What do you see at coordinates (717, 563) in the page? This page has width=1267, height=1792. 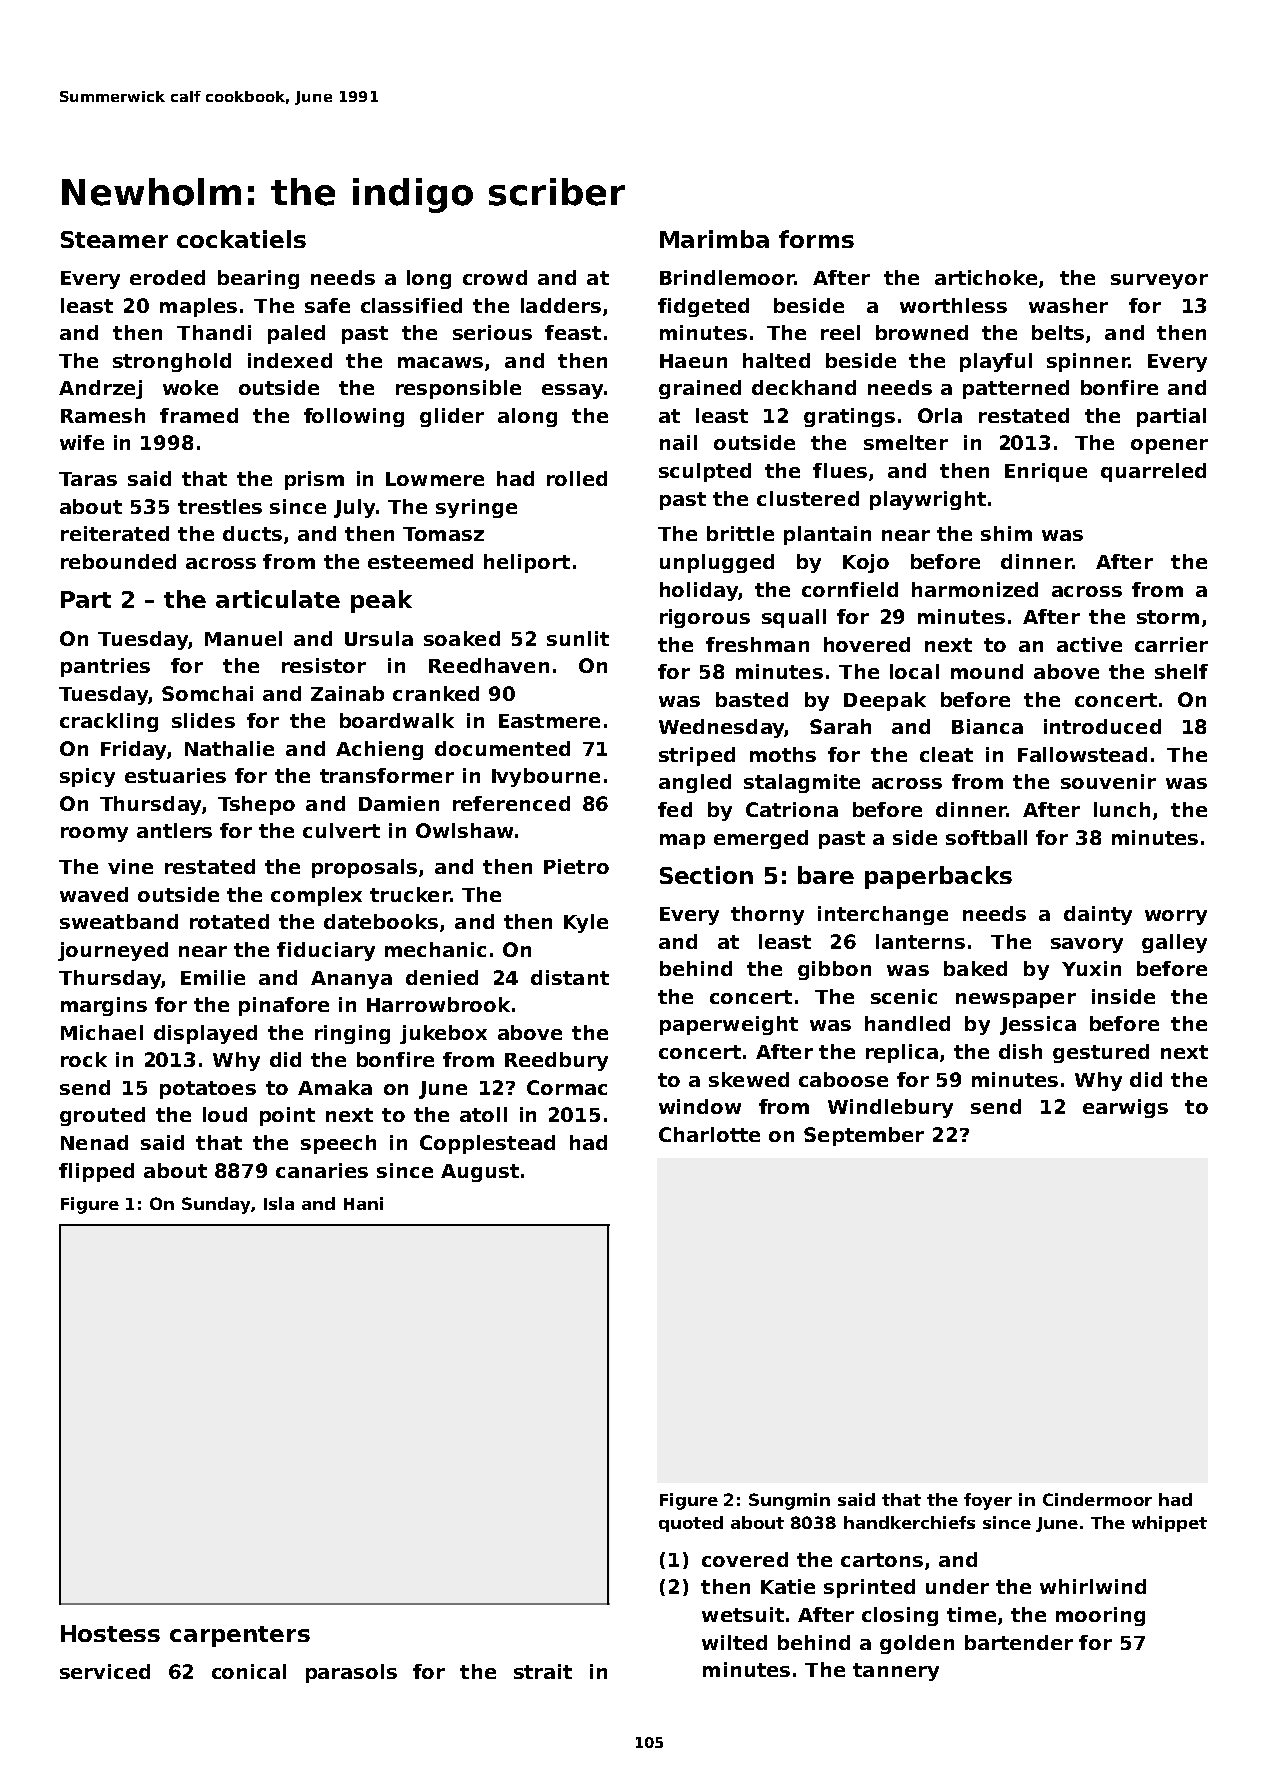 I see `unplugged` at bounding box center [717, 563].
